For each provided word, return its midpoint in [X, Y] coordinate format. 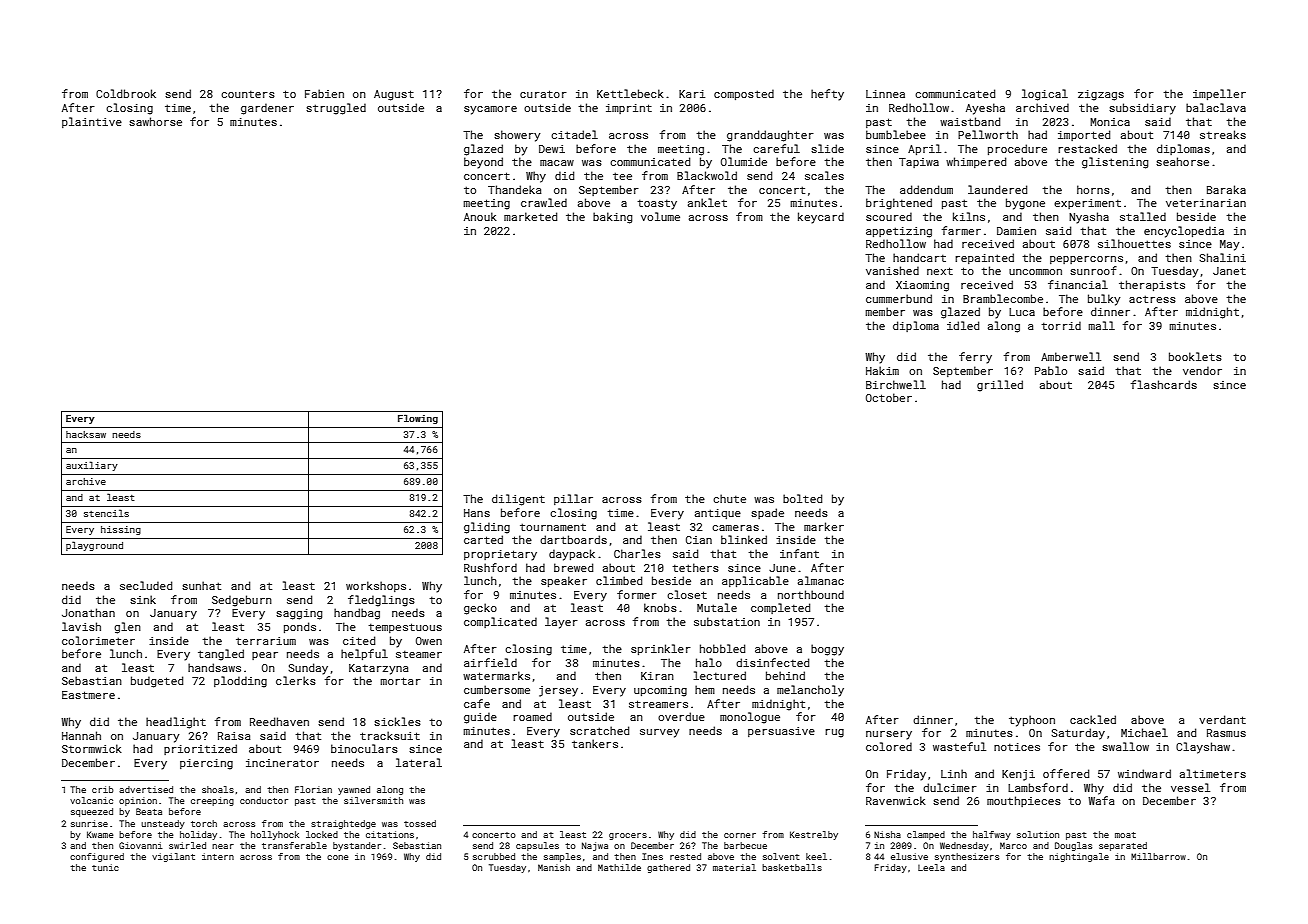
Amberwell [1071, 356]
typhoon [1032, 721]
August [394, 95]
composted [744, 94]
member [885, 311]
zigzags [1101, 95]
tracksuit [390, 735]
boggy [827, 650]
